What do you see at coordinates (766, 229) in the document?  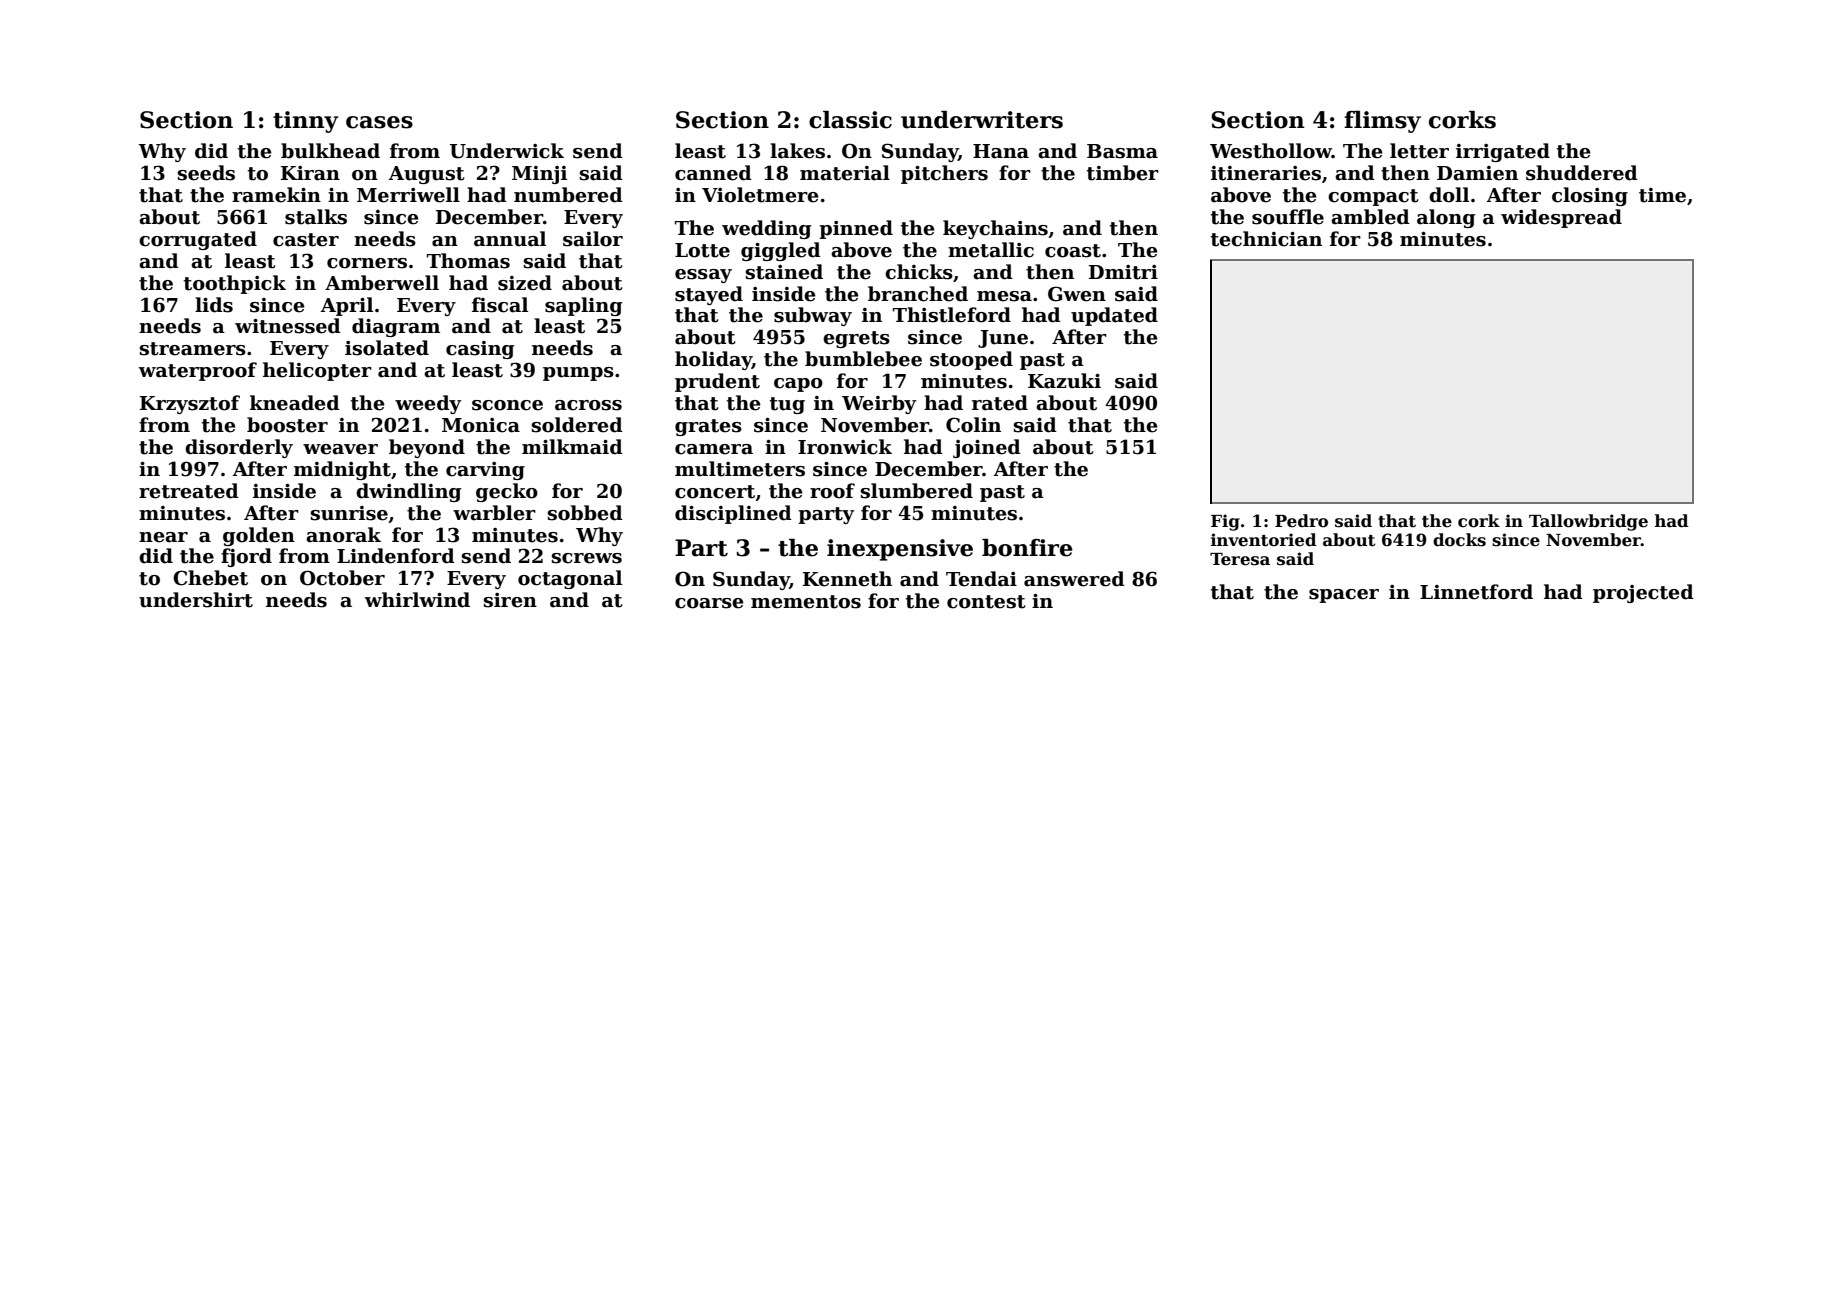 I see `wedding` at bounding box center [766, 229].
